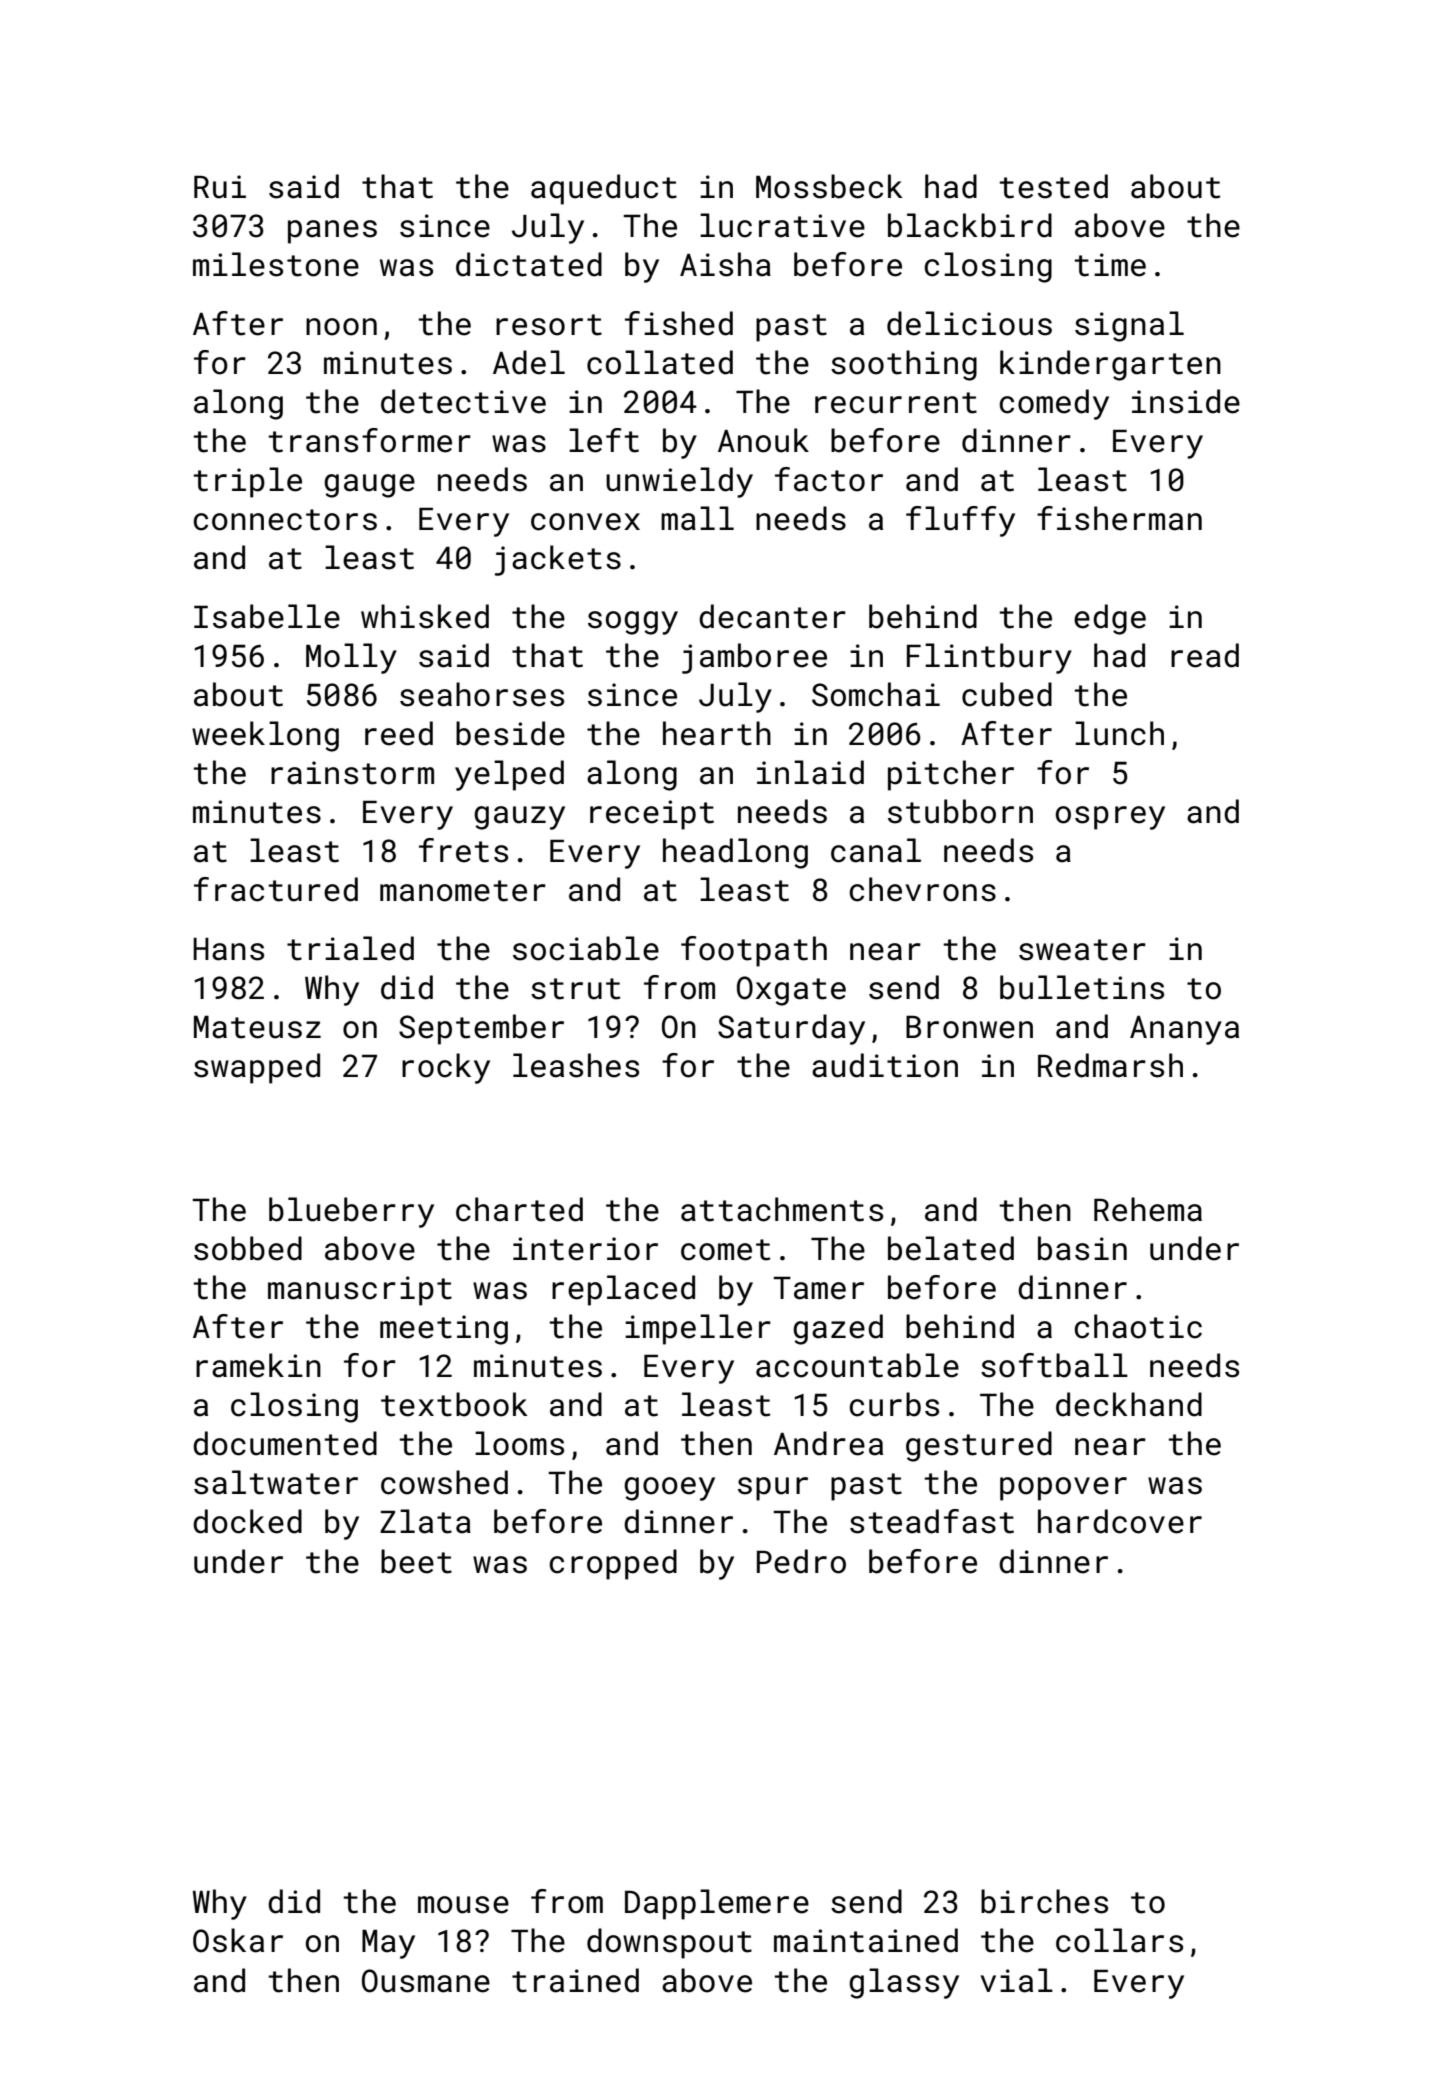 The image size is (1450, 2100). I want to click on Isabelle, so click(267, 616).
